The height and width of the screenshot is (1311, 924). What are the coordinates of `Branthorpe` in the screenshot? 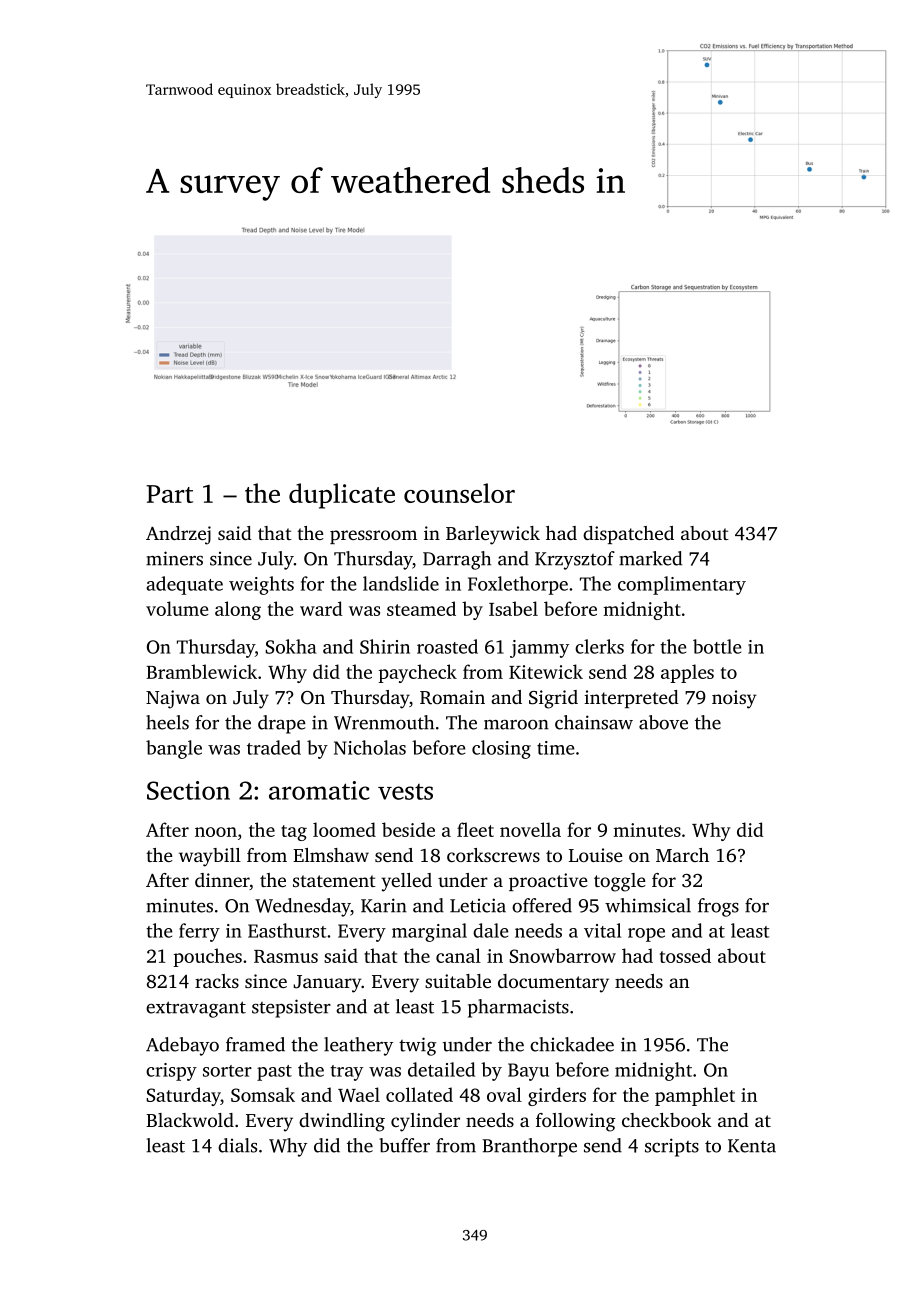 It's located at (529, 1147).
